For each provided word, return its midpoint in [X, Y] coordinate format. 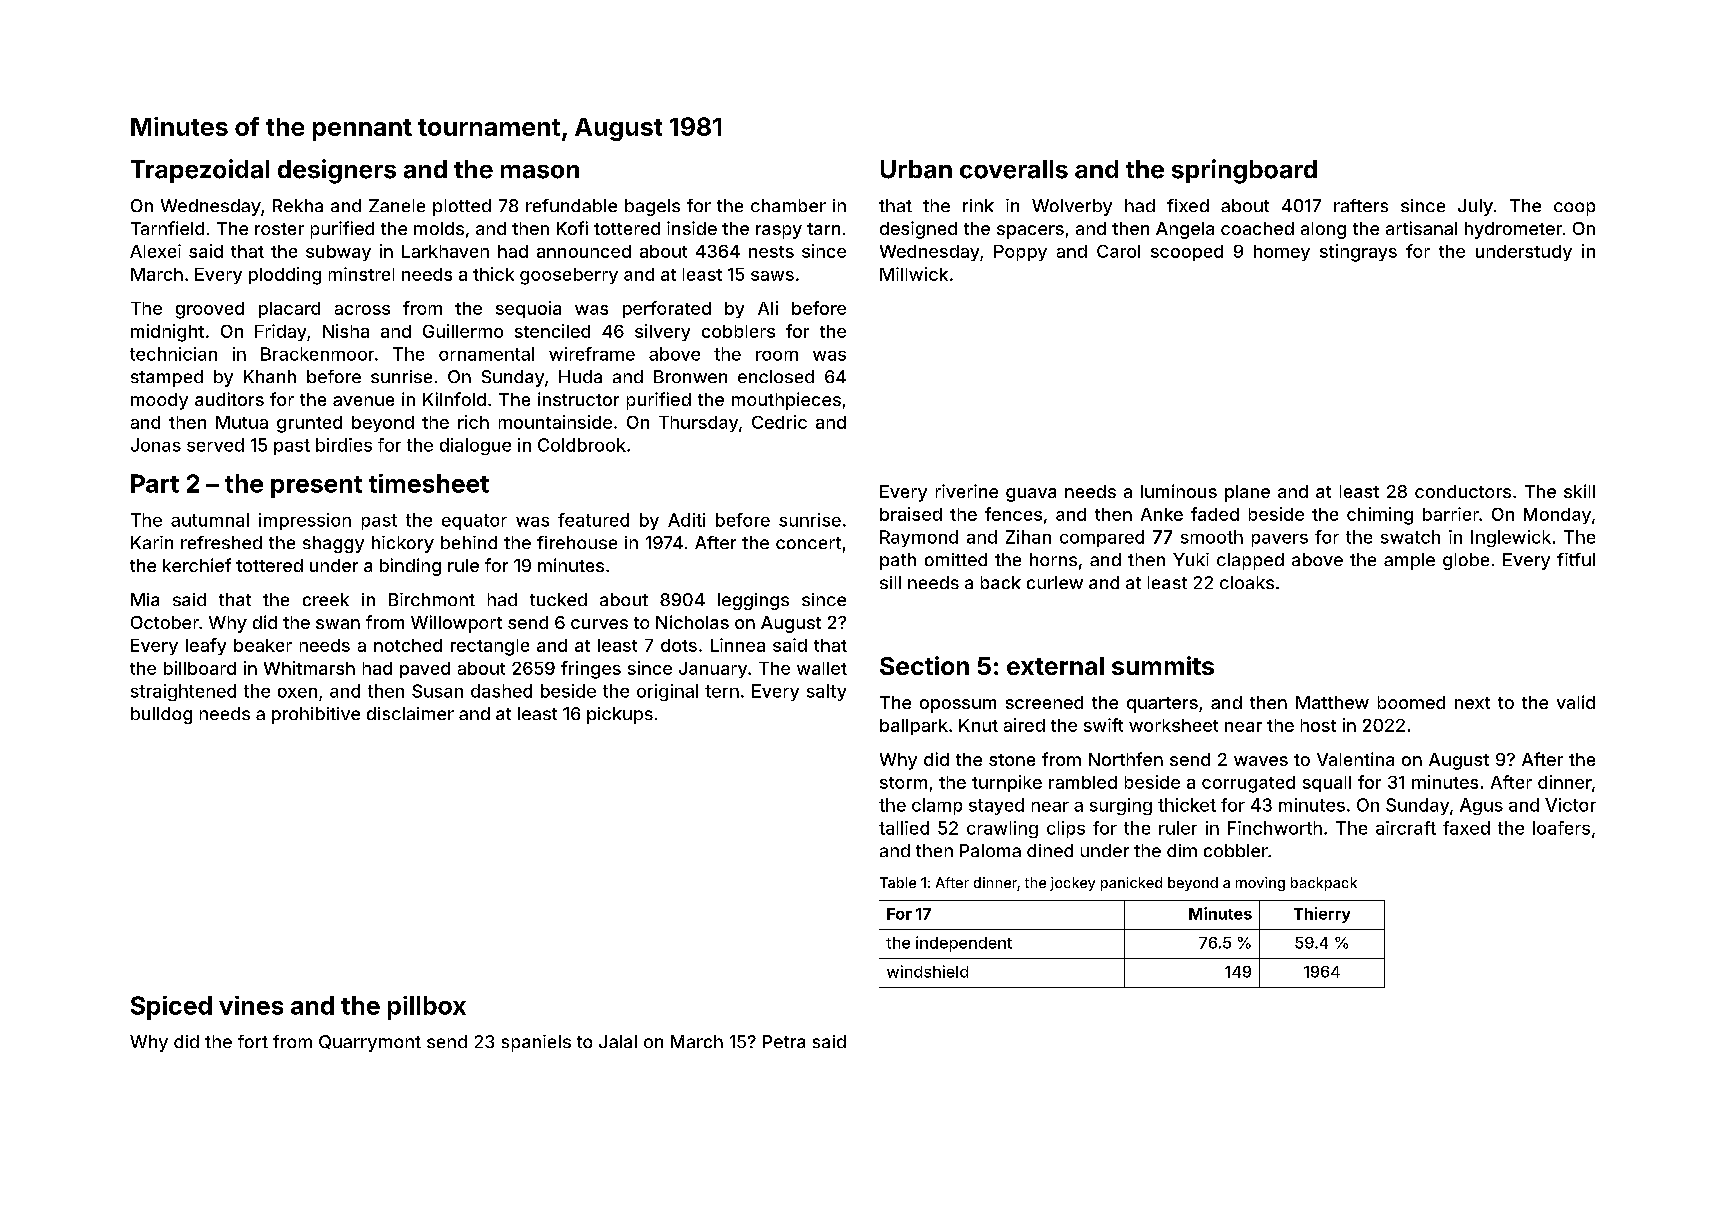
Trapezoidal [200, 171]
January [713, 670]
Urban [916, 169]
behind [469, 542]
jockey [1072, 884]
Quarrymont [370, 1043]
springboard [1244, 171]
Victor [1570, 805]
